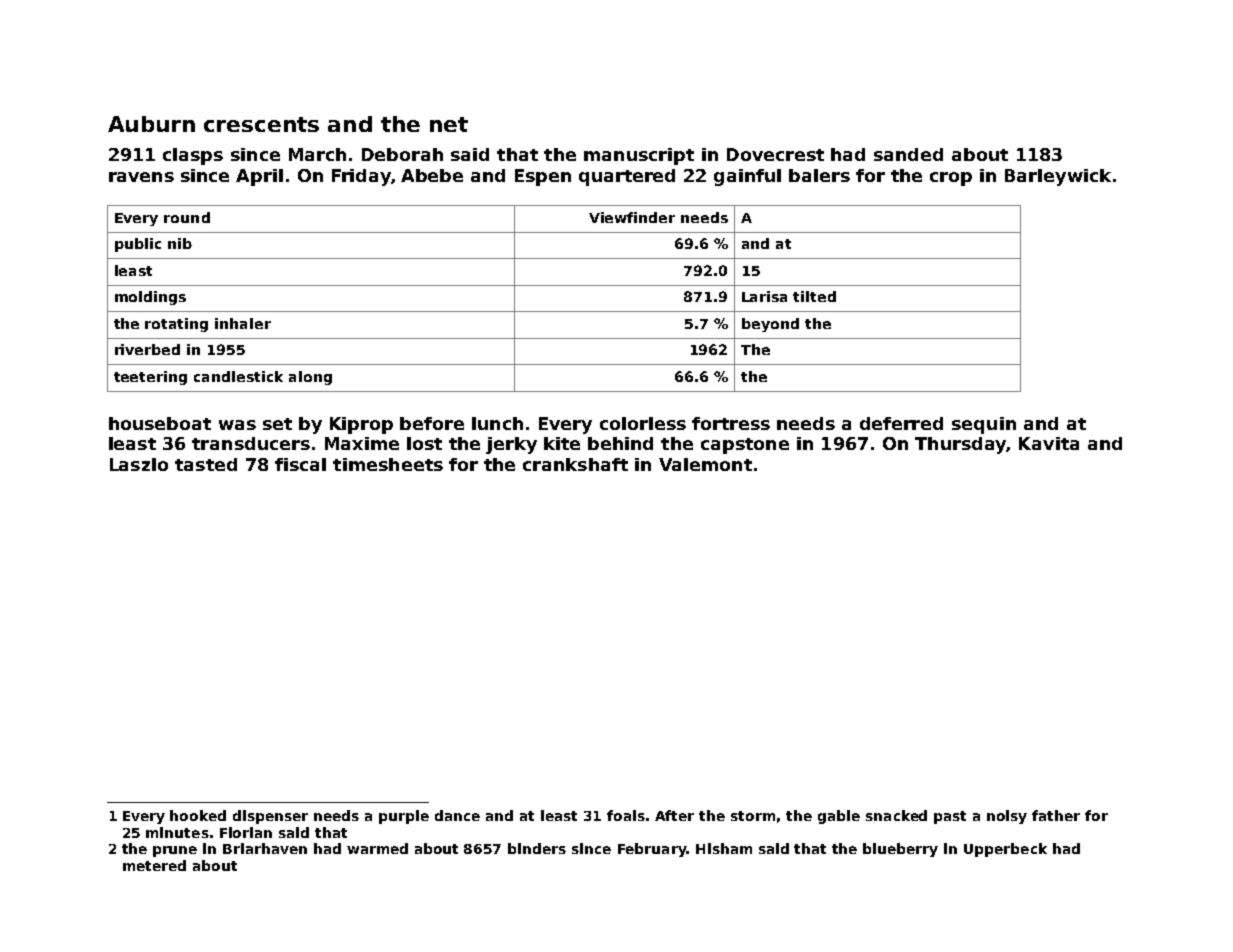 This screenshot has width=1233, height=952. Describe the element at coordinates (139, 464) in the screenshot. I see `Laszlo` at that location.
